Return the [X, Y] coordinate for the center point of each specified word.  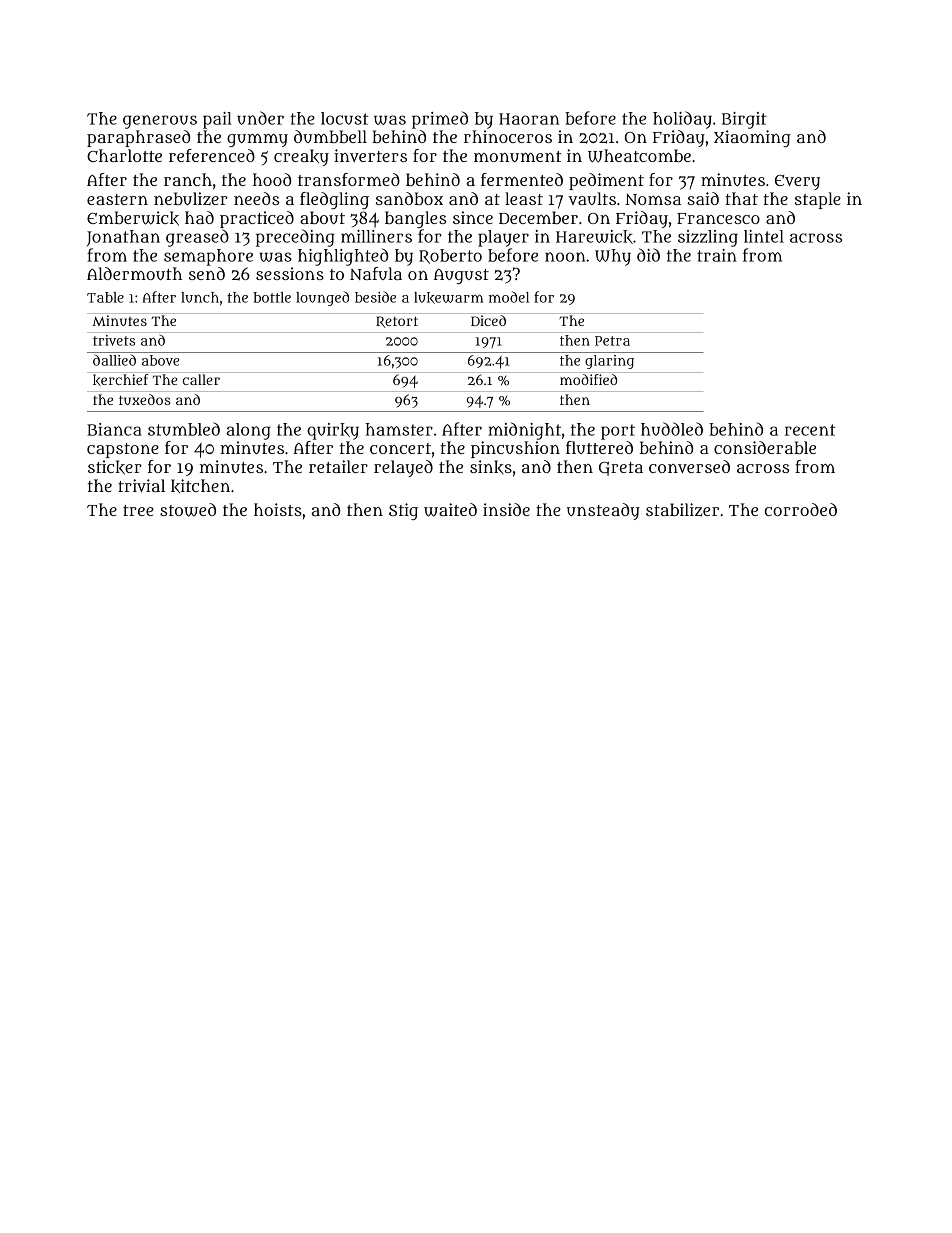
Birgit [744, 120]
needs [256, 198]
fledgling [334, 200]
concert [400, 448]
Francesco [718, 218]
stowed [188, 510]
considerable [765, 447]
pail [217, 120]
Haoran [529, 119]
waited [450, 510]
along [249, 431]
